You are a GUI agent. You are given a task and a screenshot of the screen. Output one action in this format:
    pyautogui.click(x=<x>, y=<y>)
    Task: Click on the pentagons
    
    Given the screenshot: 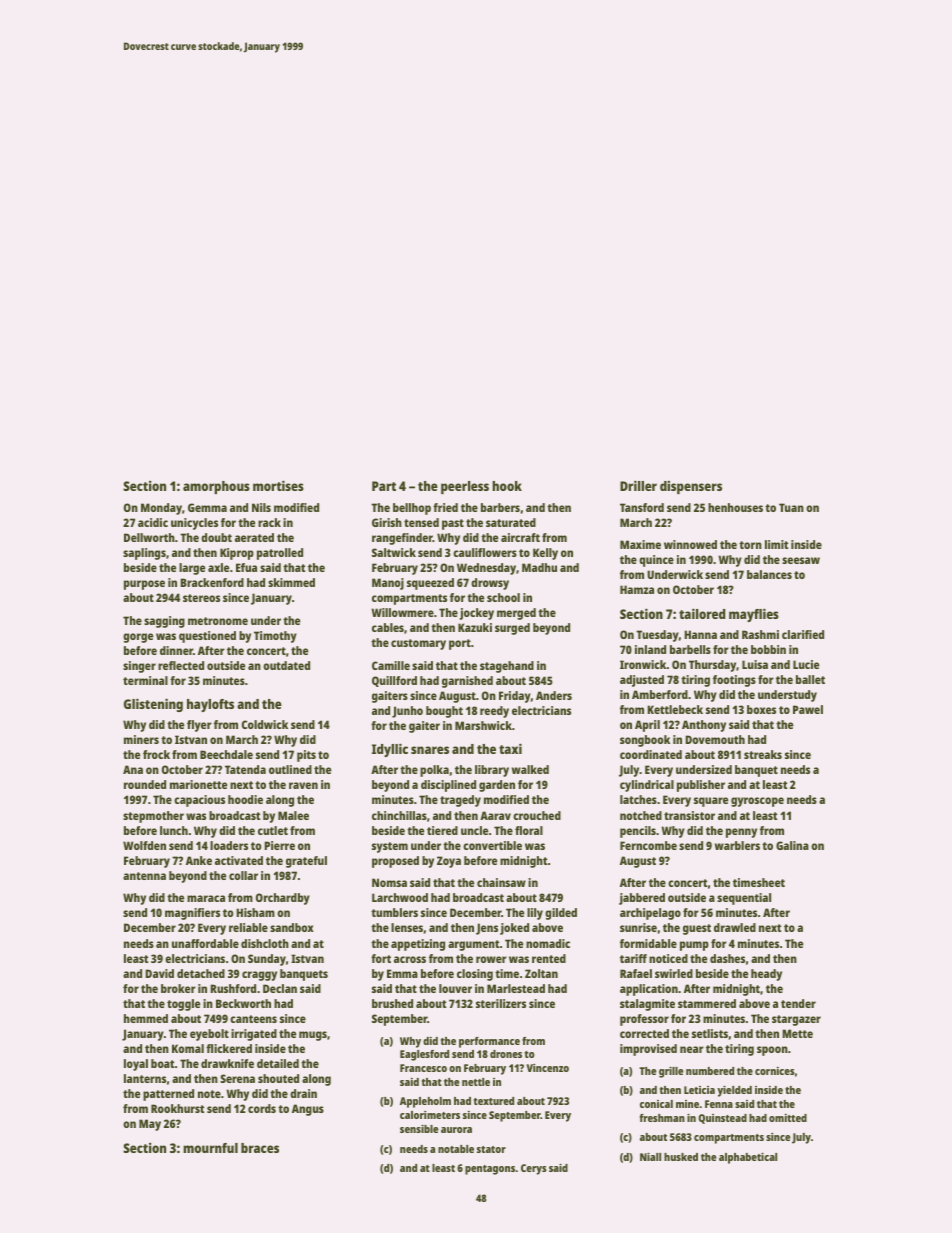 What is the action you would take?
    pyautogui.click(x=490, y=1170)
